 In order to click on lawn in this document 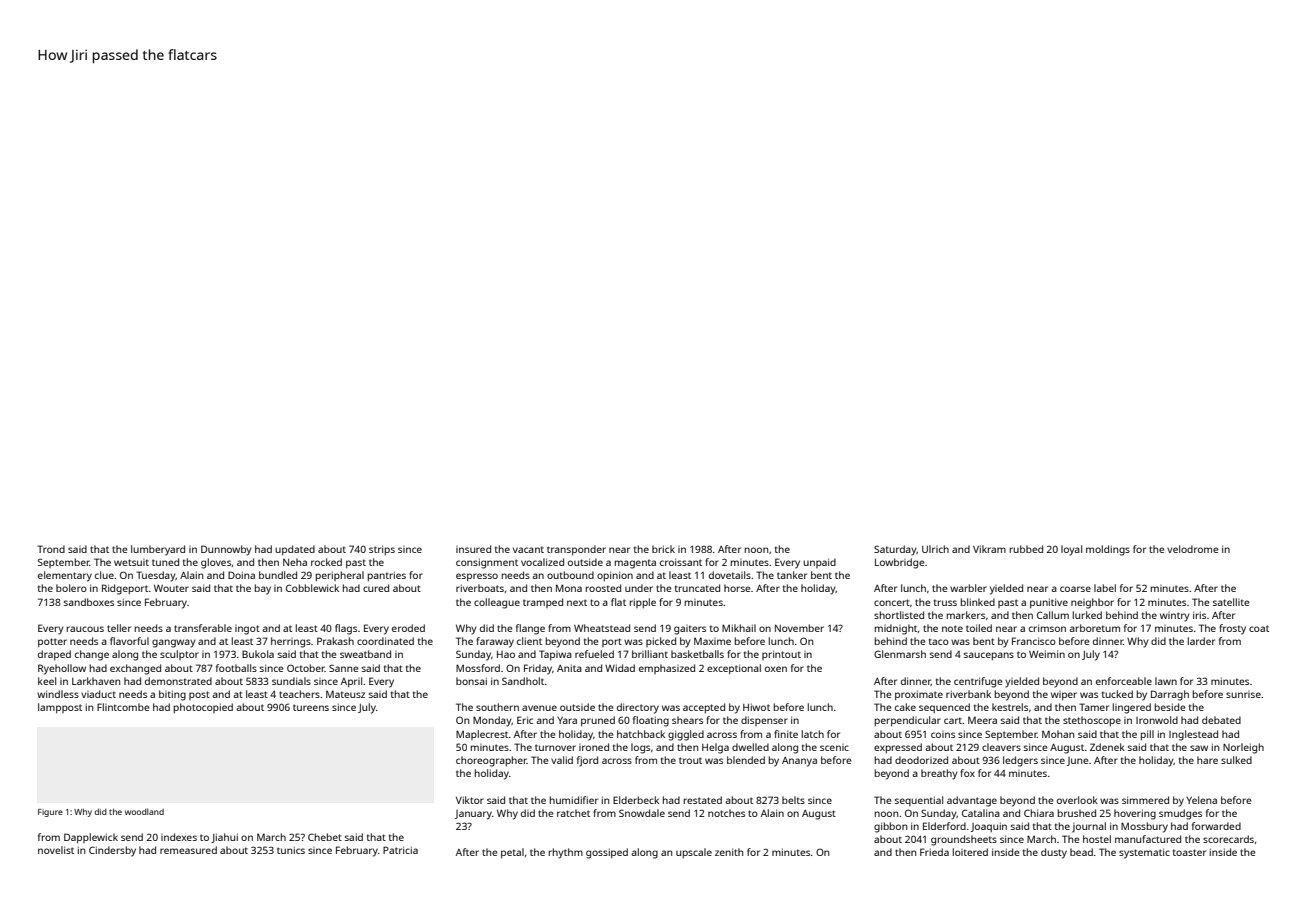, I will do `click(1166, 681)`.
